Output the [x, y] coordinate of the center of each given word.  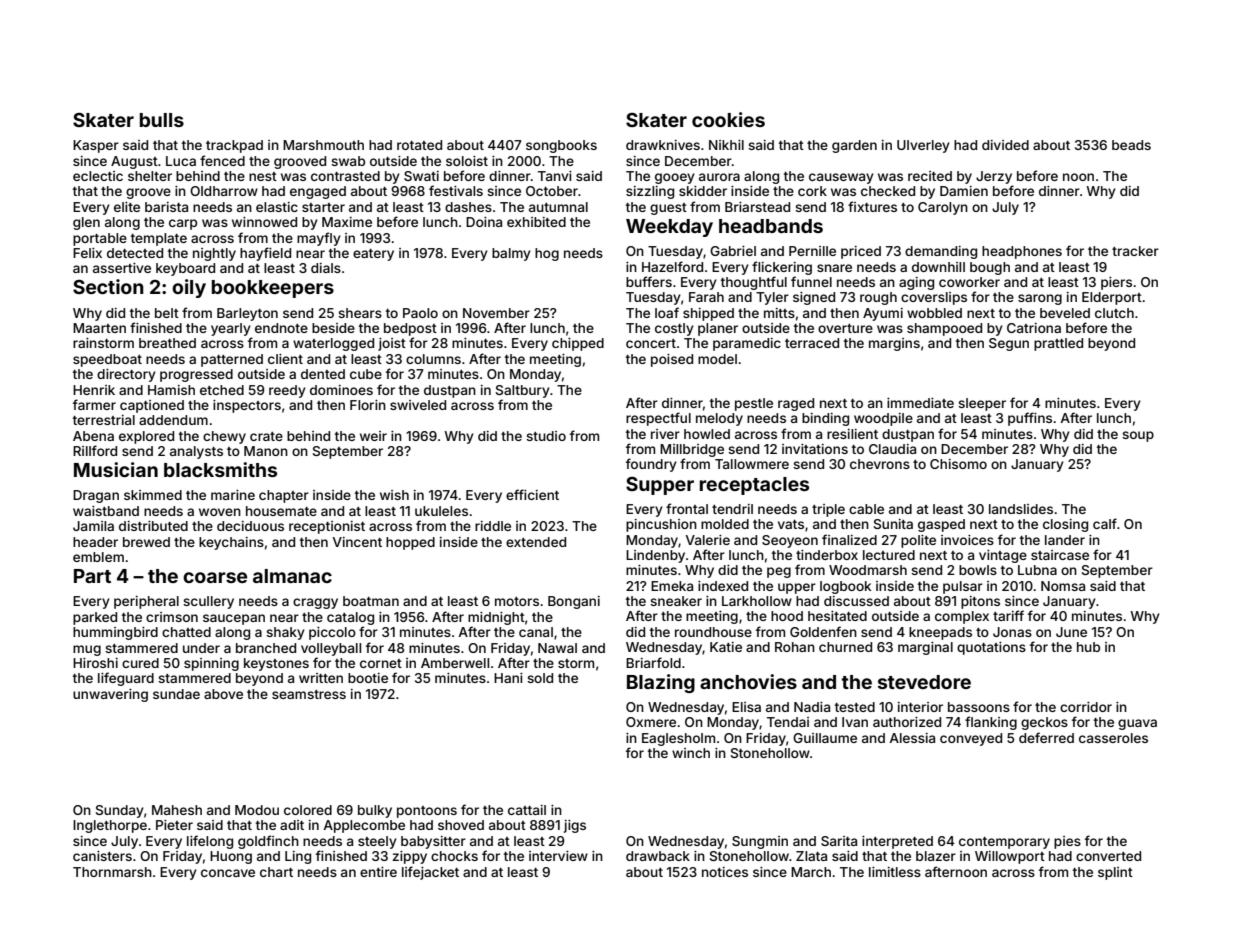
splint [1115, 873]
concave [228, 873]
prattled [1058, 344]
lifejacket [430, 873]
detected [135, 253]
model [717, 359]
